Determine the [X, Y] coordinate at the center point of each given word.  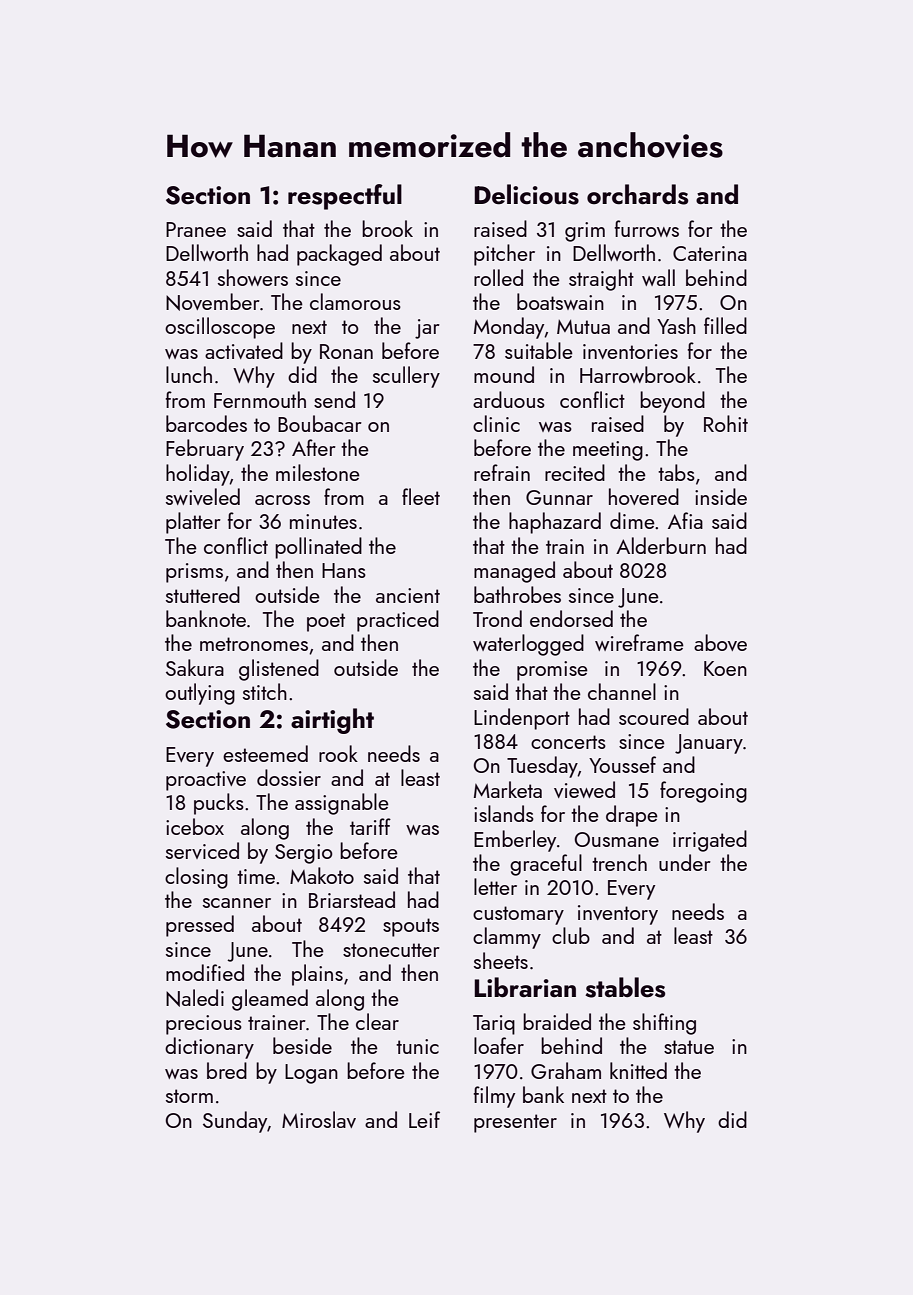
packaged [339, 255]
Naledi [195, 998]
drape [632, 816]
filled [725, 325]
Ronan [346, 351]
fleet [421, 496]
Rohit [726, 423]
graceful [546, 865]
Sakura [195, 667]
